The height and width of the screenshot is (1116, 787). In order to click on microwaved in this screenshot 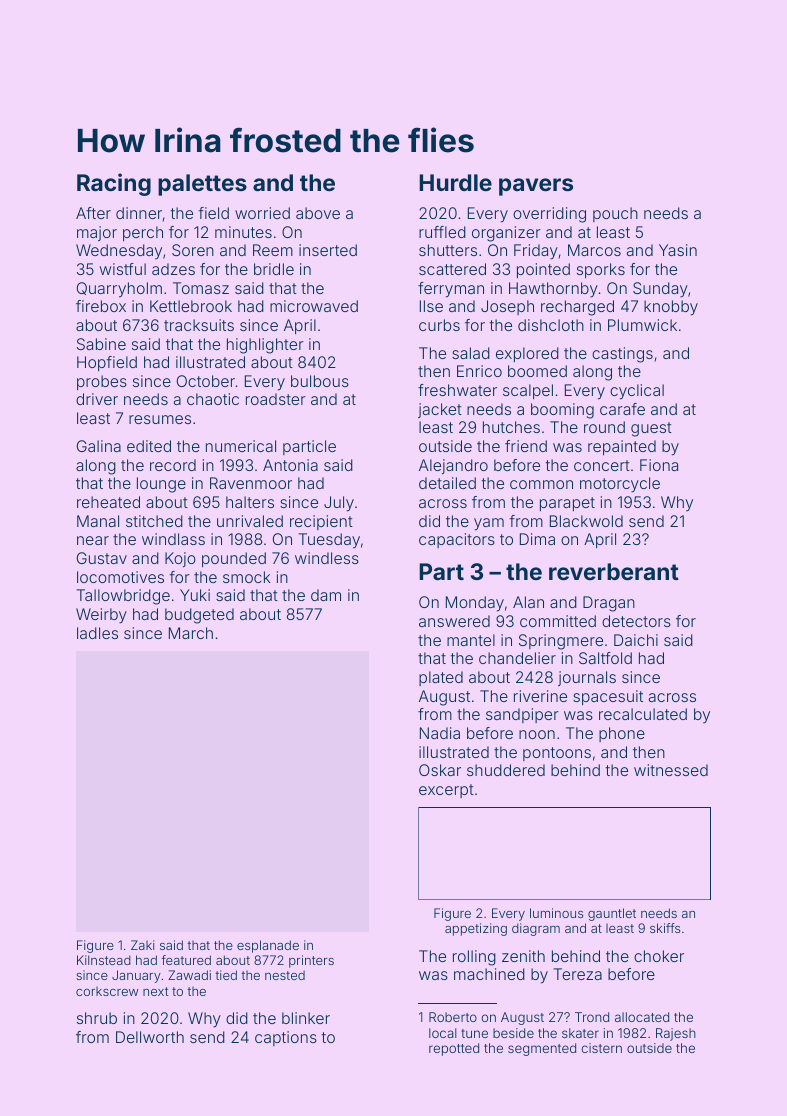, I will do `click(314, 306)`.
